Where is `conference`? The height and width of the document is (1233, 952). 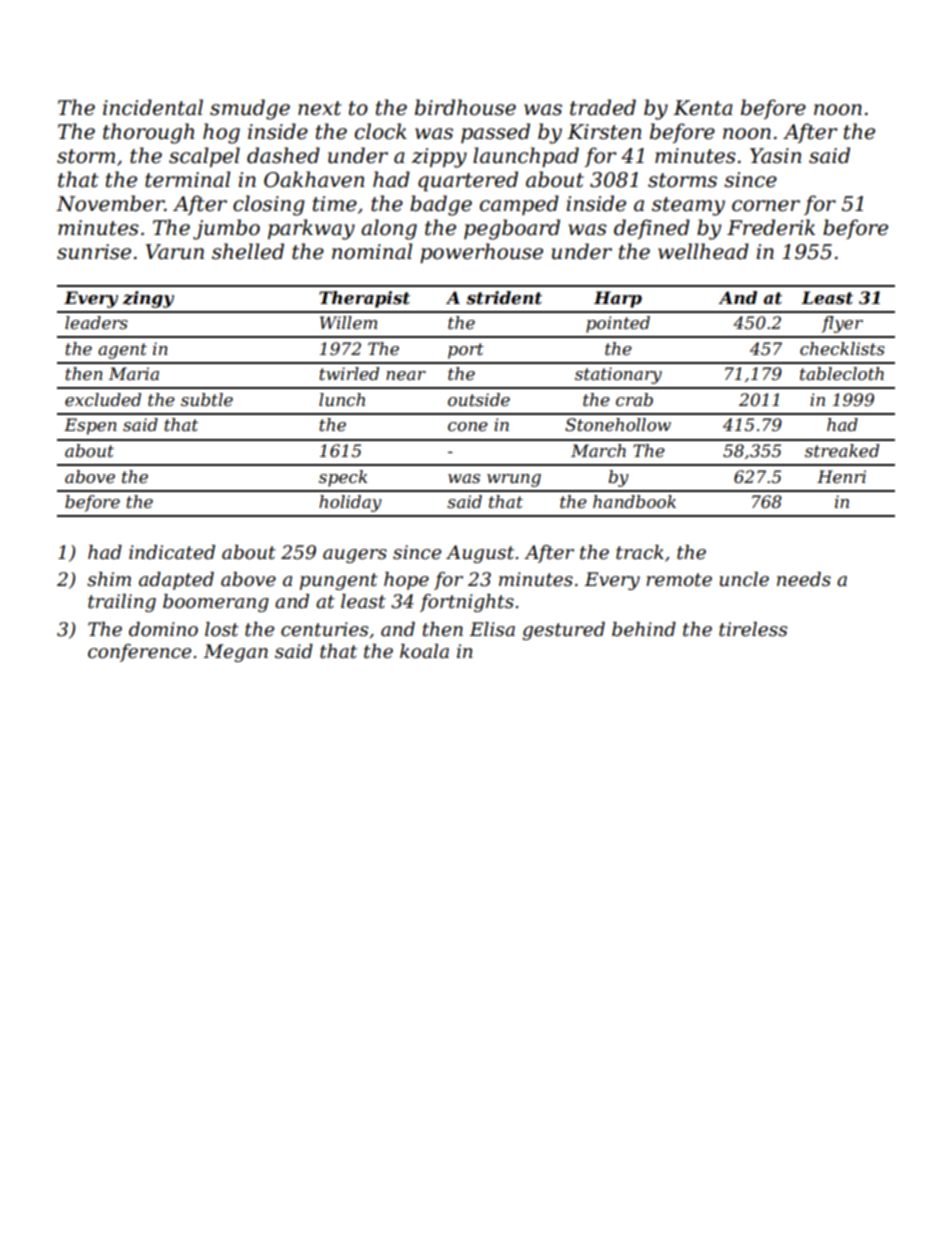 conference is located at coordinates (139, 653).
